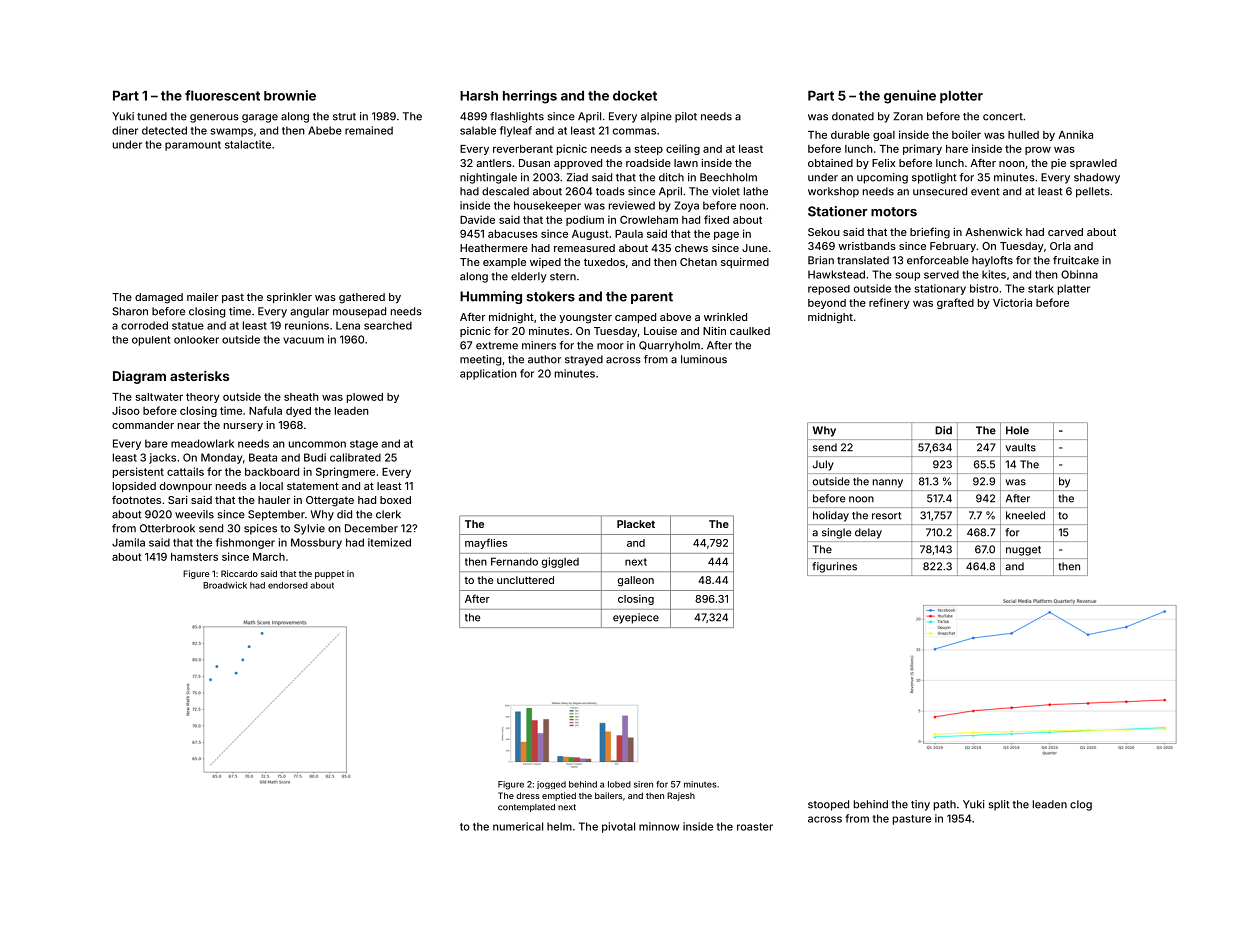  I want to click on eyepiece, so click(636, 618).
